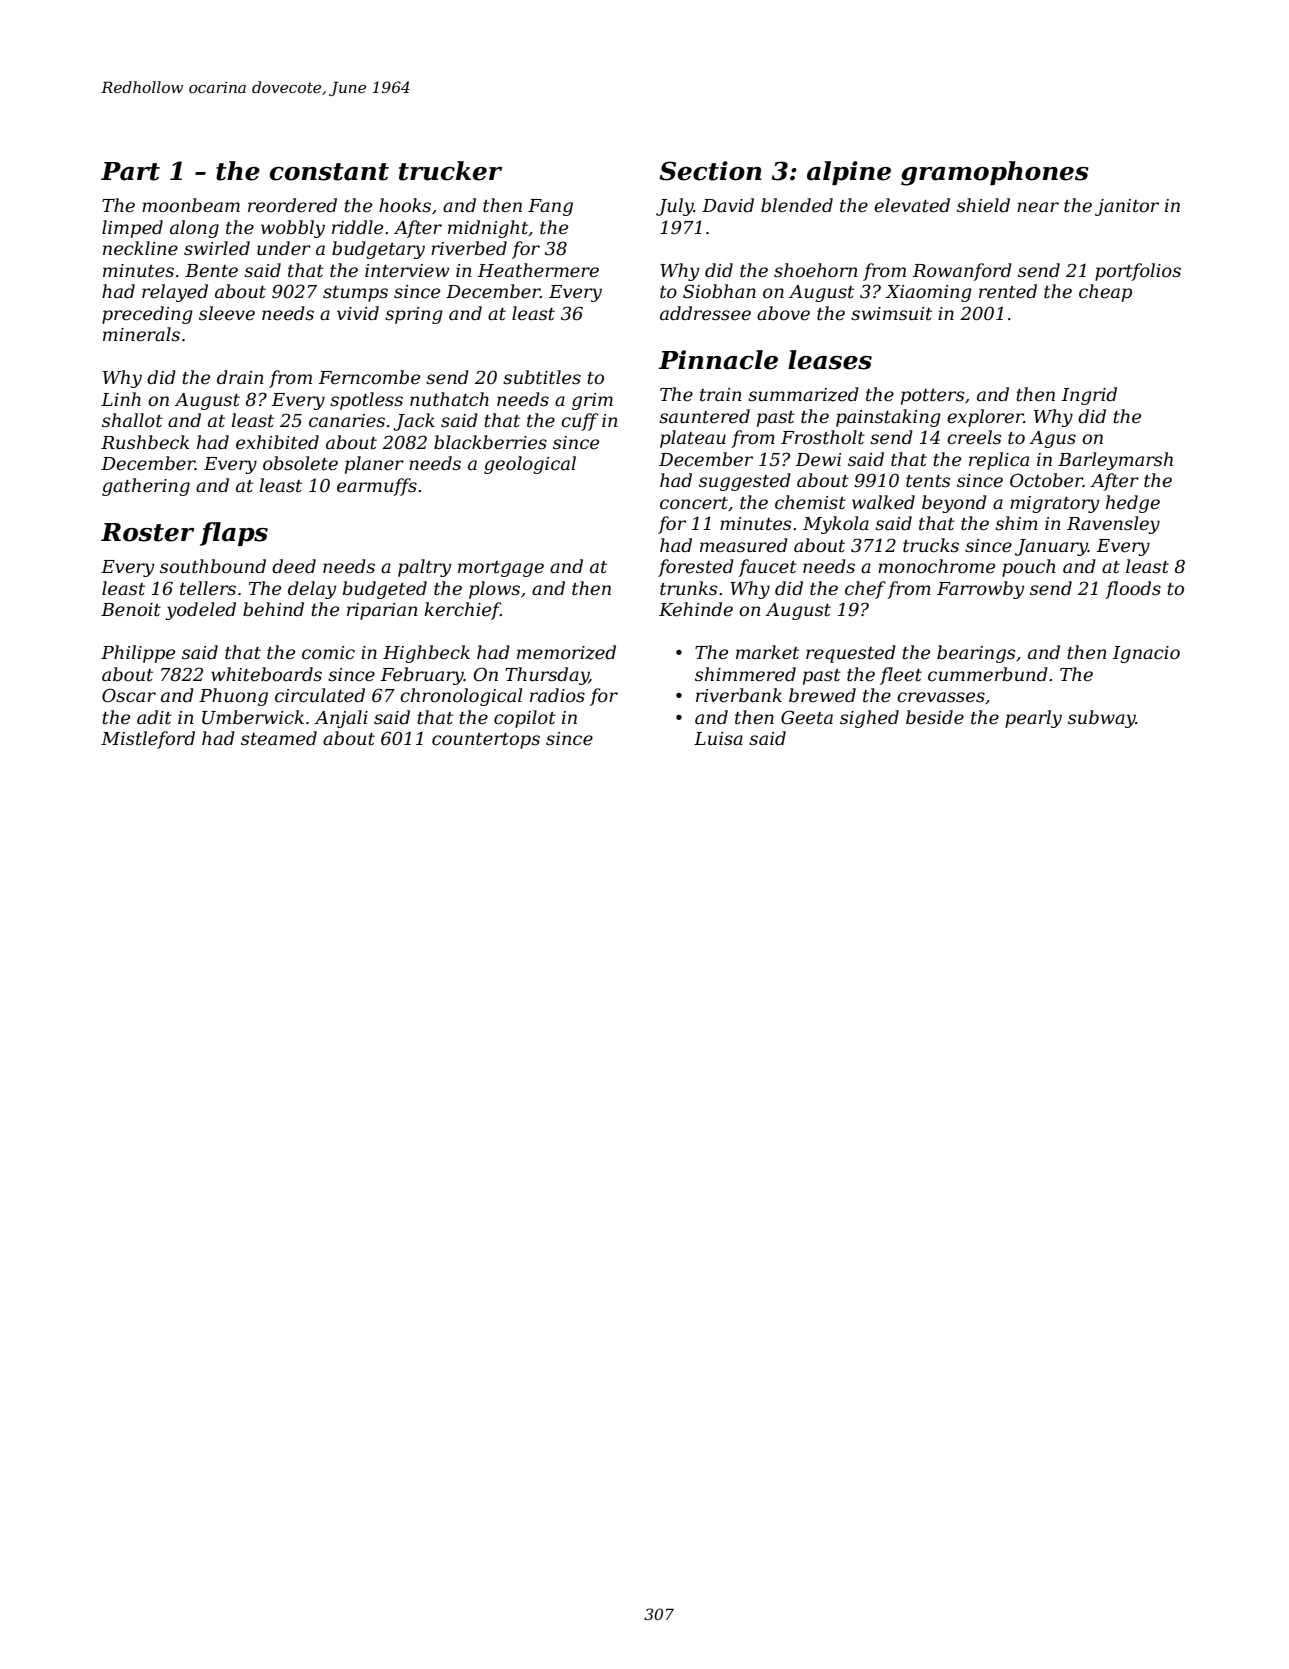 The height and width of the screenshot is (1669, 1289). What do you see at coordinates (450, 171) in the screenshot?
I see `trucker` at bounding box center [450, 171].
